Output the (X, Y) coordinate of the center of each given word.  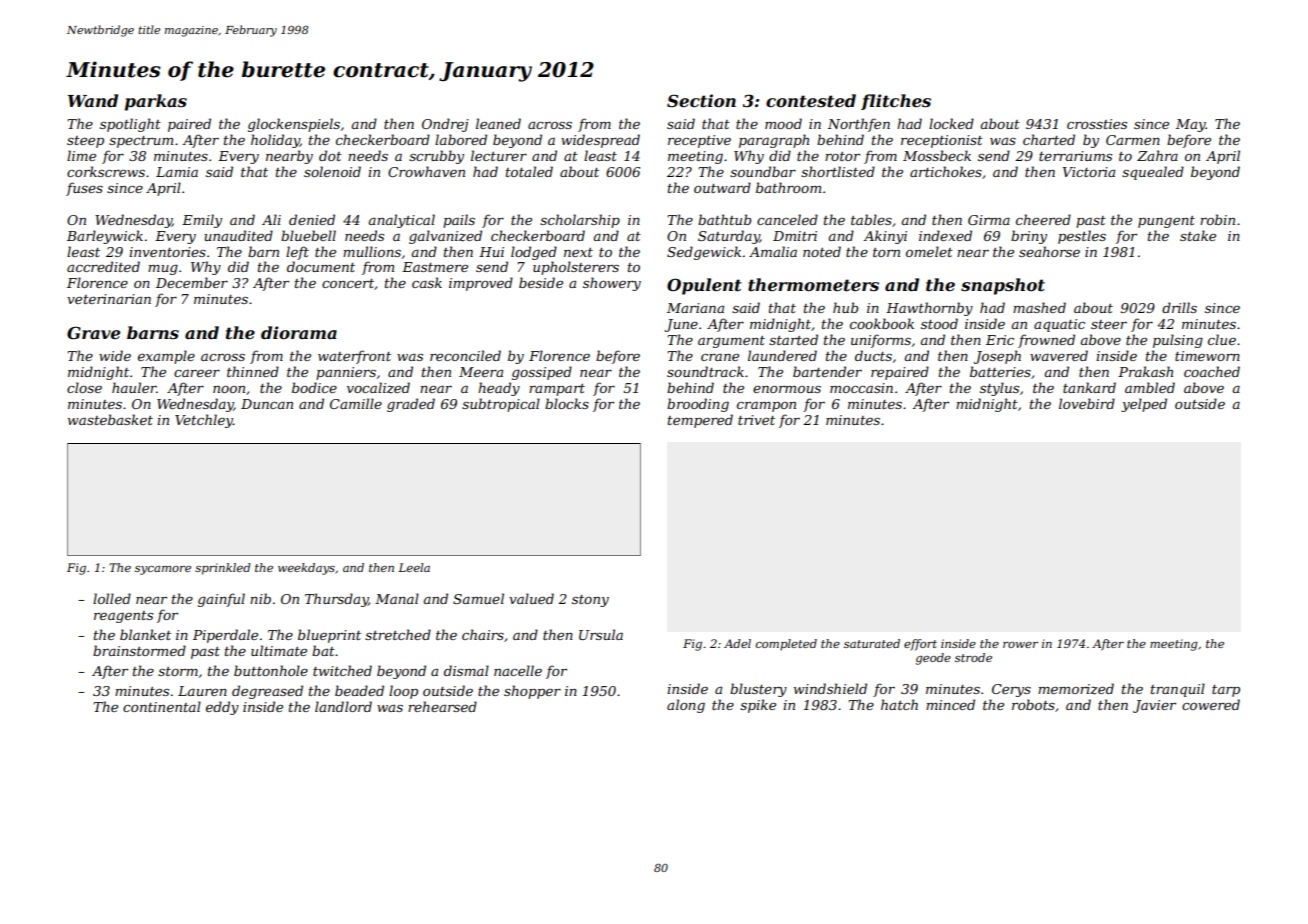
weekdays (306, 569)
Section (701, 100)
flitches (896, 102)
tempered (700, 421)
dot (330, 155)
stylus (999, 389)
